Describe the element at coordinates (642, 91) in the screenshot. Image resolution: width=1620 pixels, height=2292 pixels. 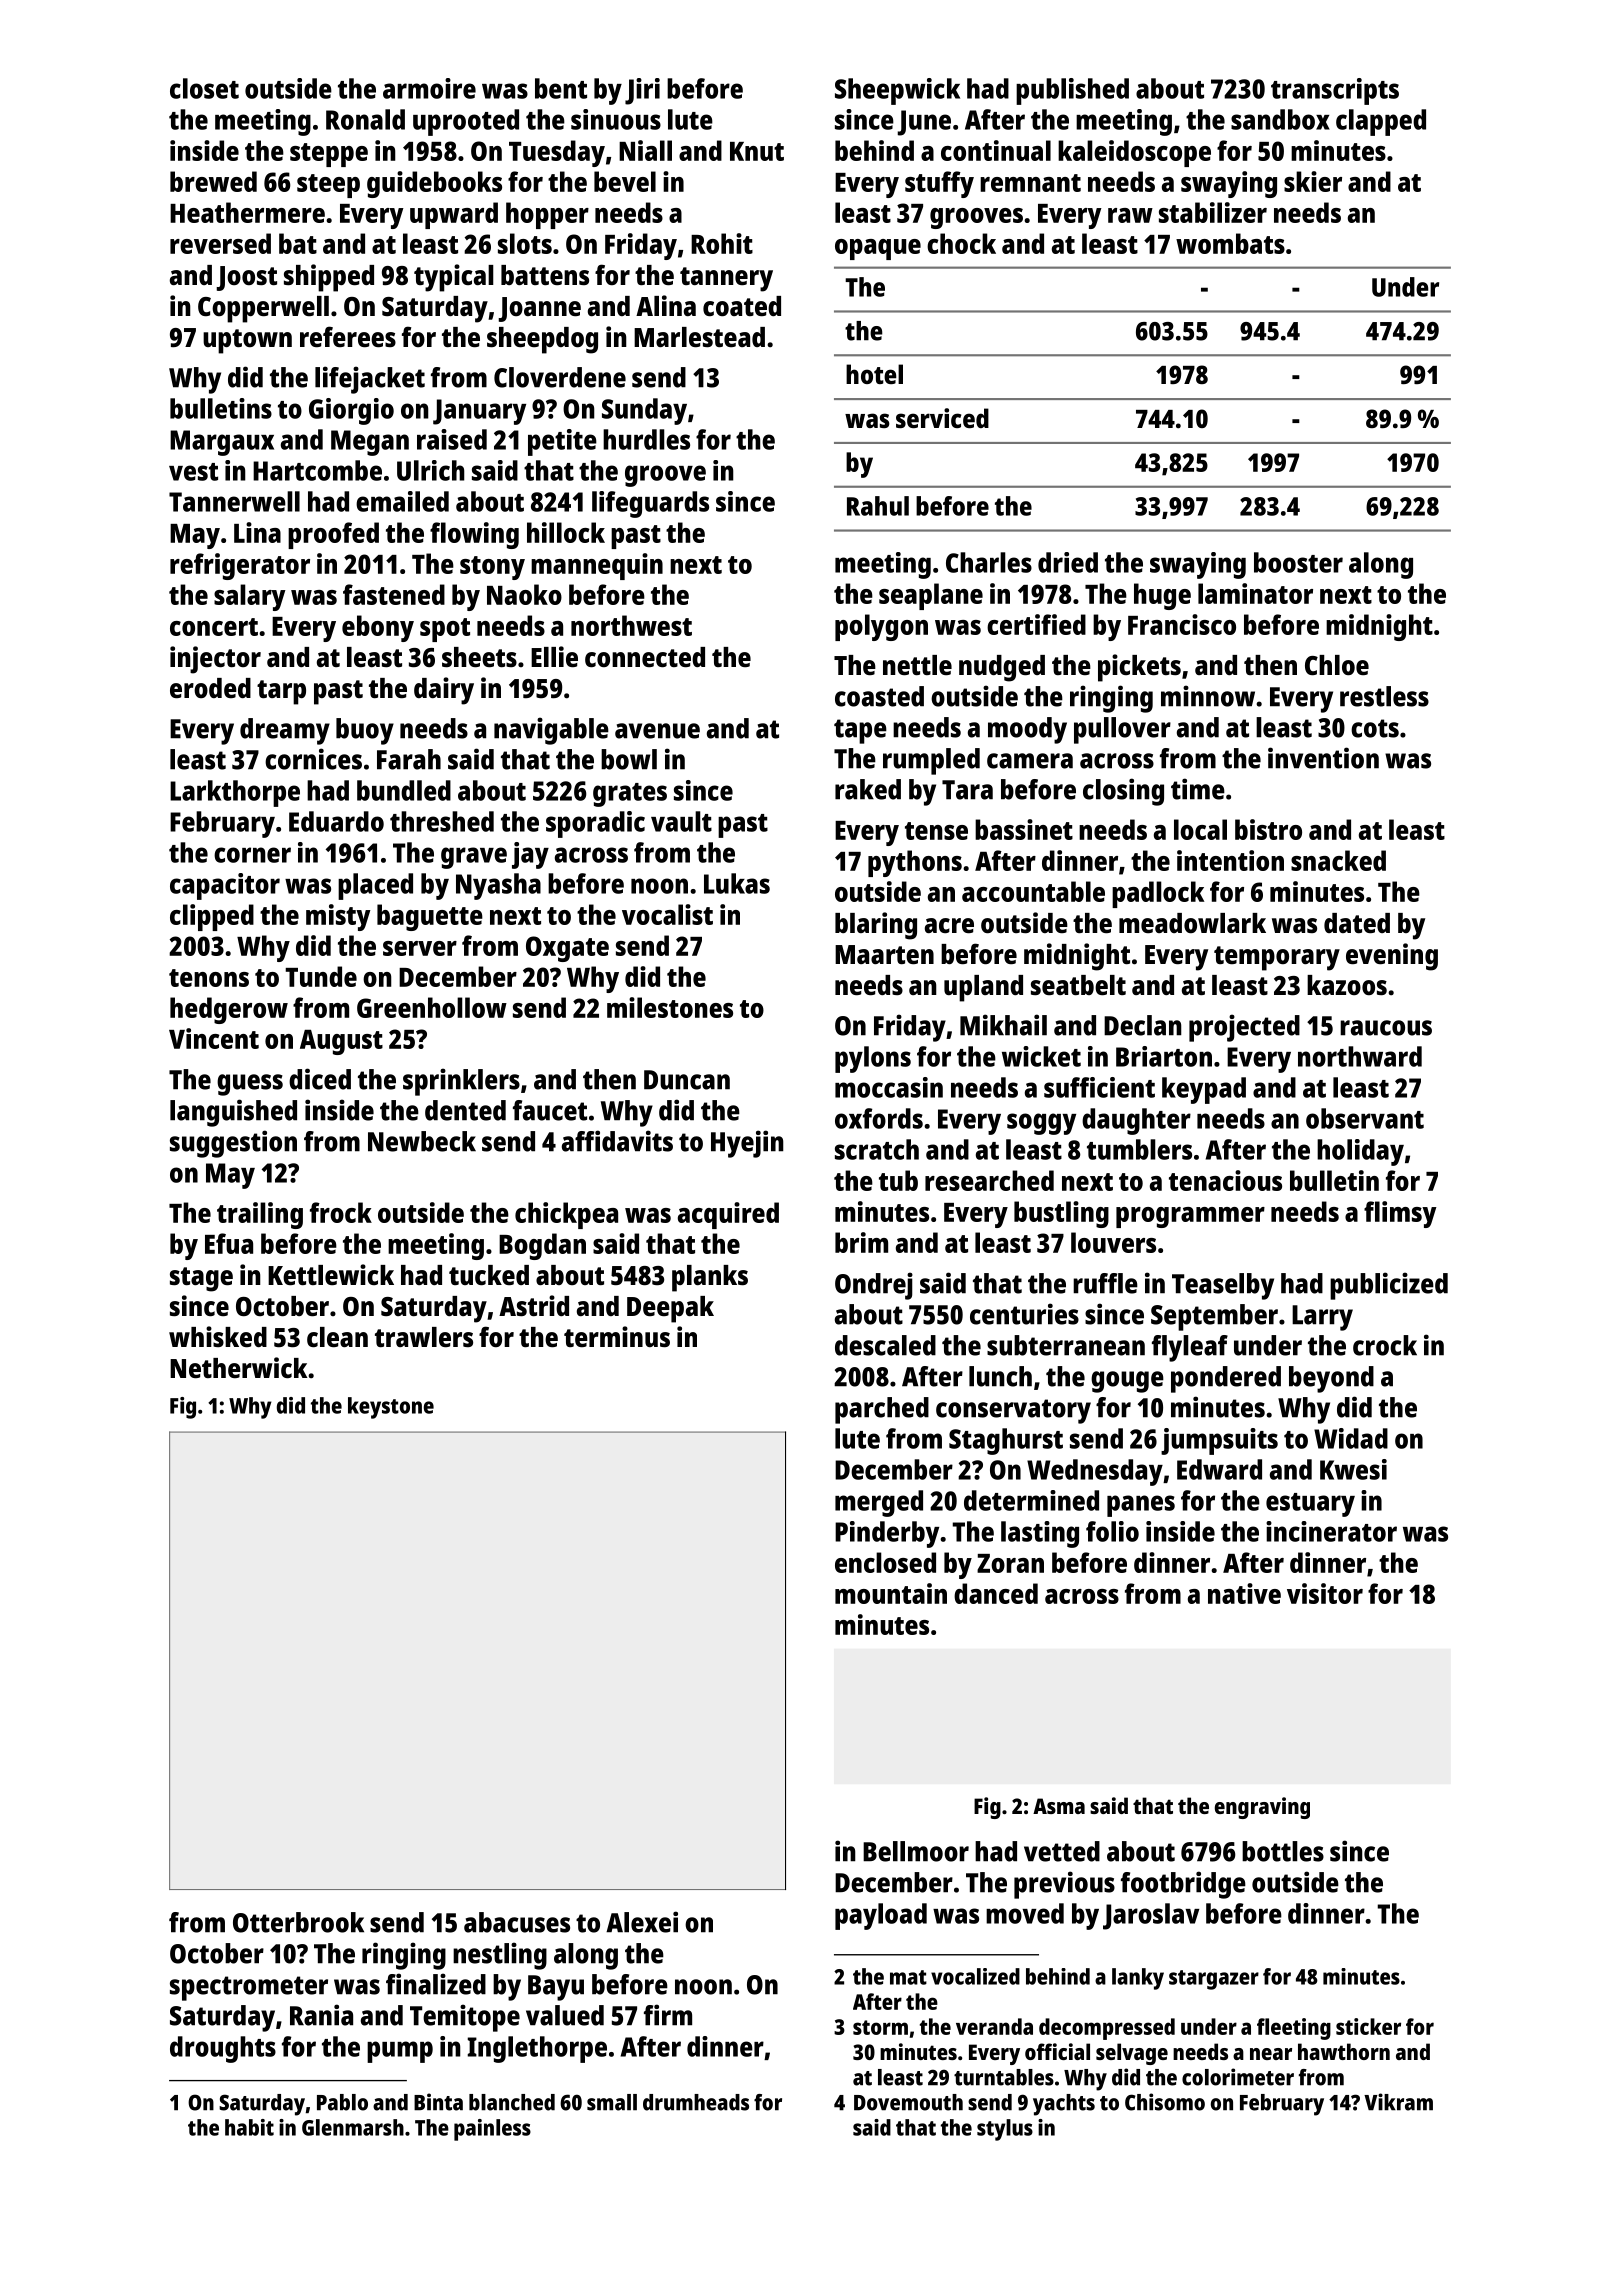
I see `Jiri` at that location.
